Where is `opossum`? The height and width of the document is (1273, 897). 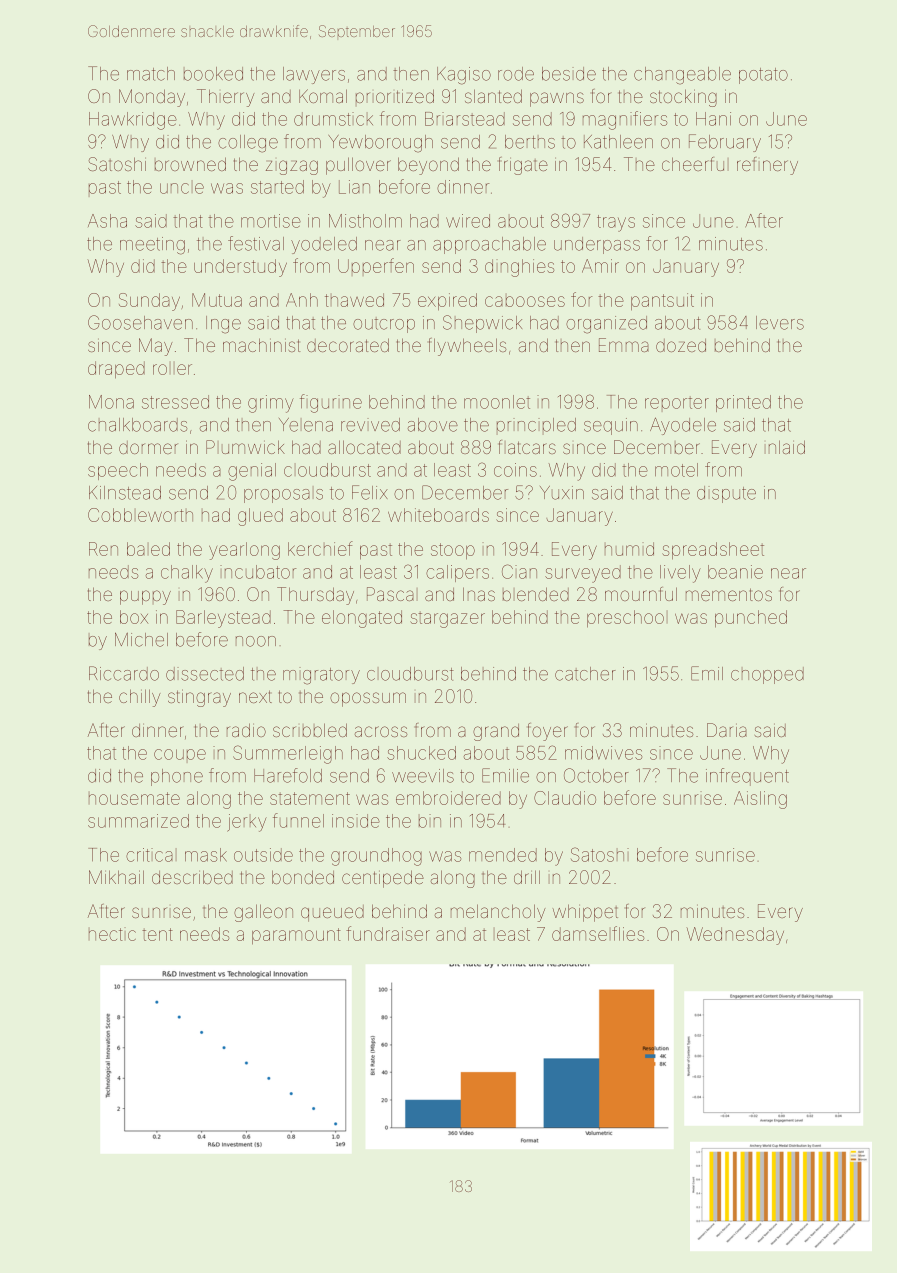
opossum is located at coordinates (368, 699).
